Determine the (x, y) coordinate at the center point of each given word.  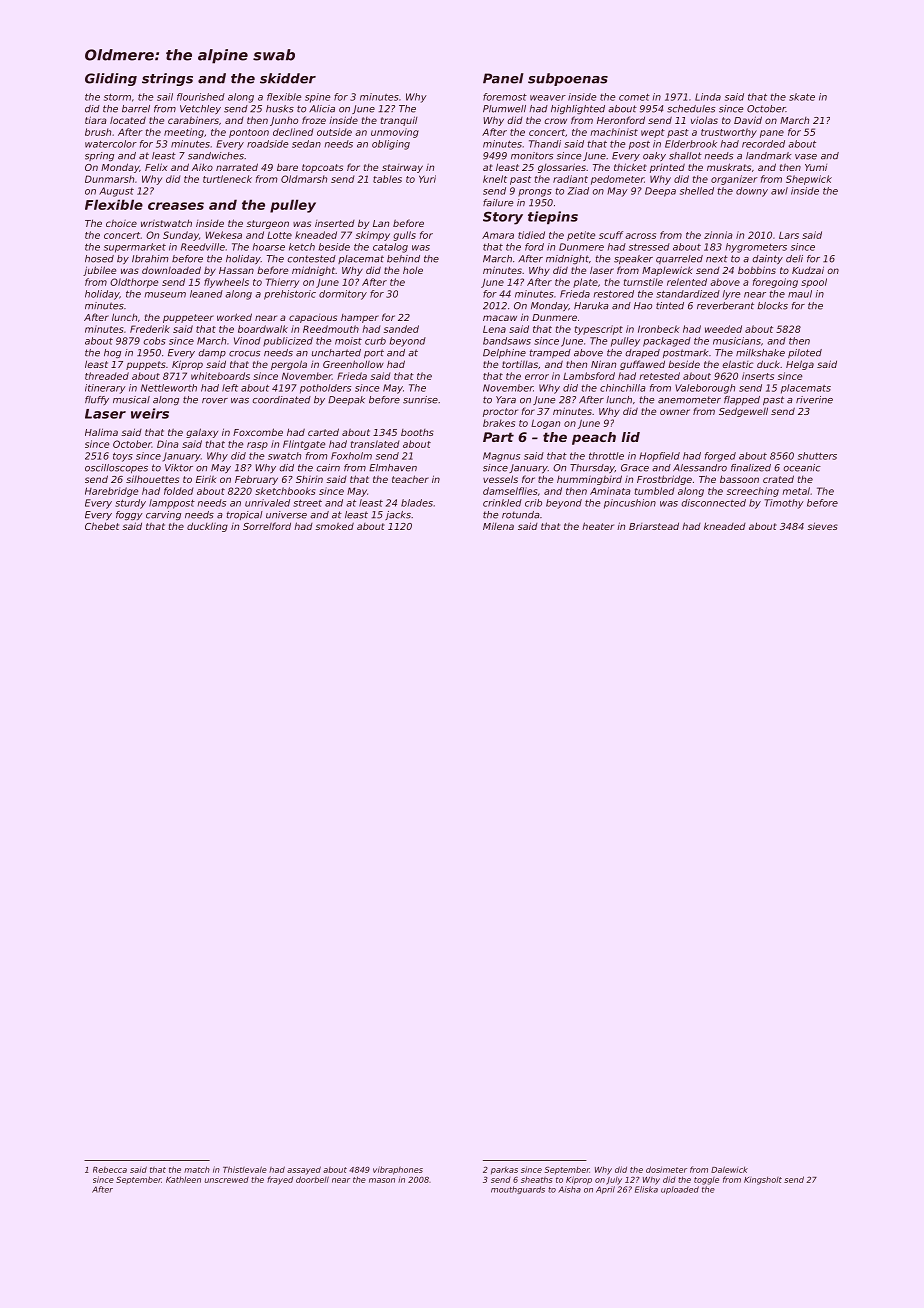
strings (167, 79)
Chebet (102, 526)
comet (634, 97)
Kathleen (183, 1180)
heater (598, 526)
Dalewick (729, 1169)
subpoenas (568, 79)
